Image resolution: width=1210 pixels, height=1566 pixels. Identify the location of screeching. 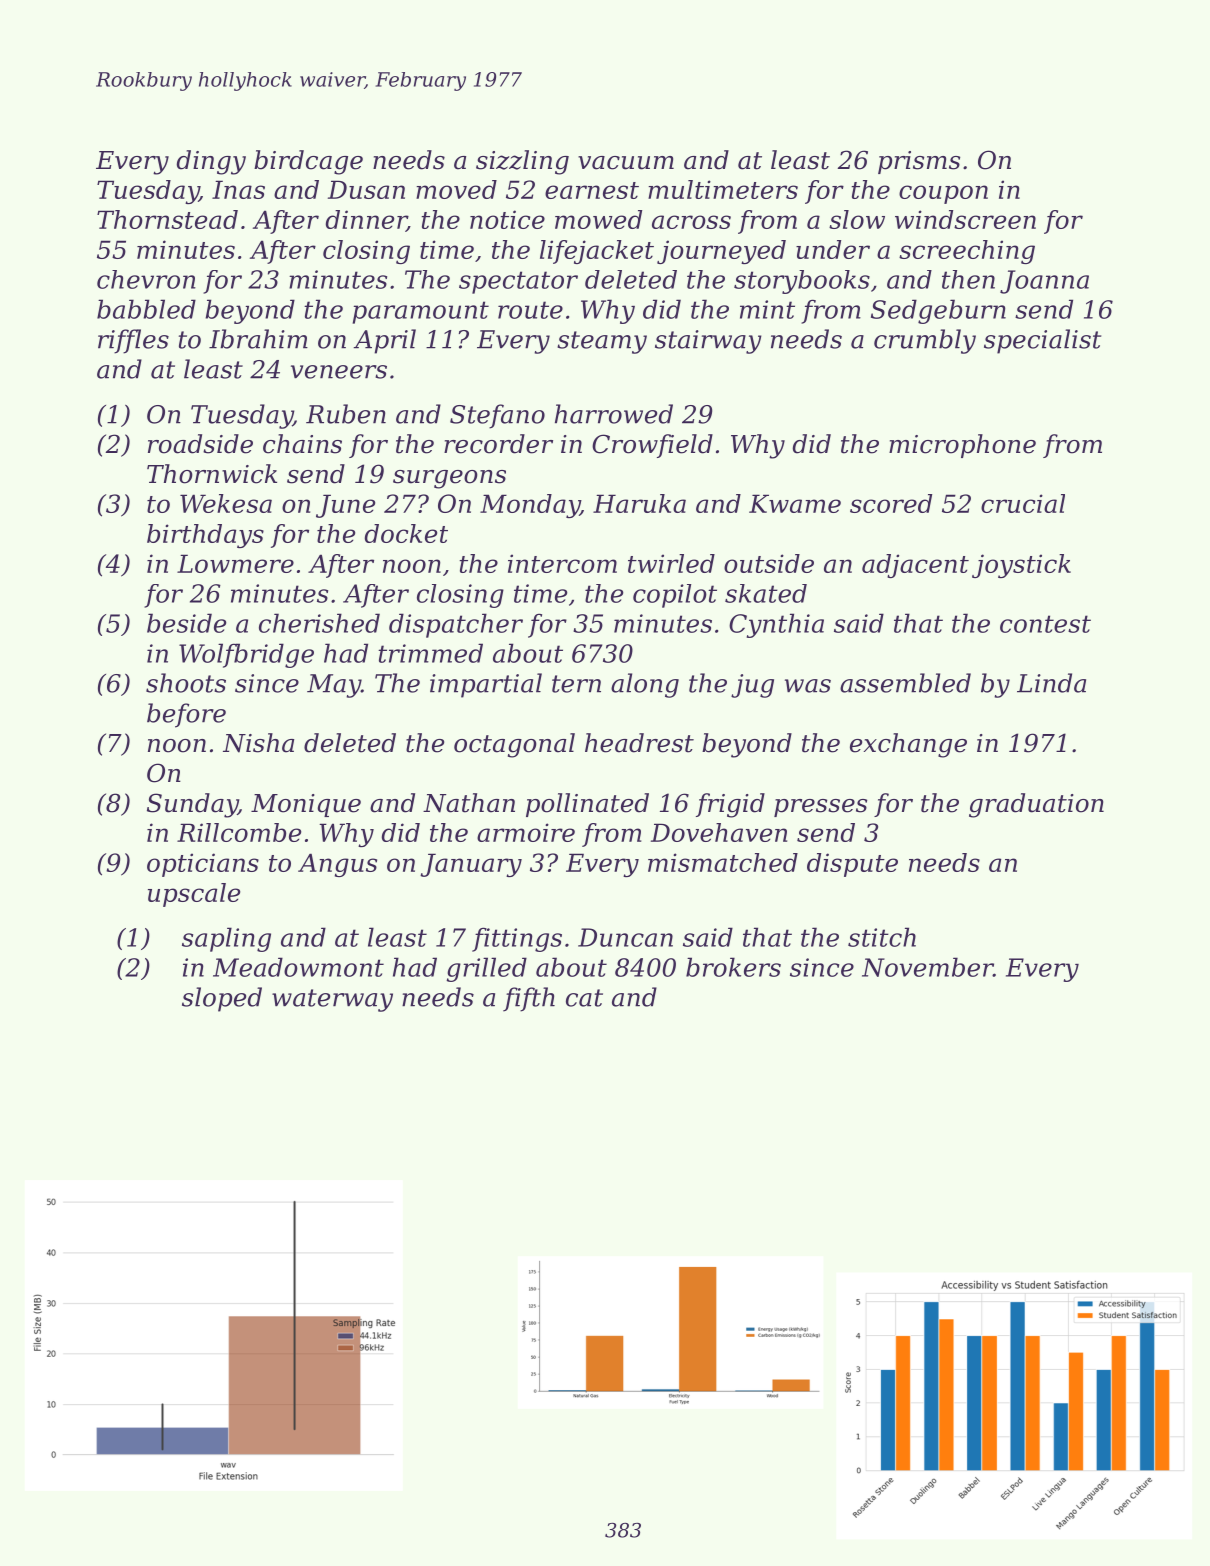
(967, 252).
